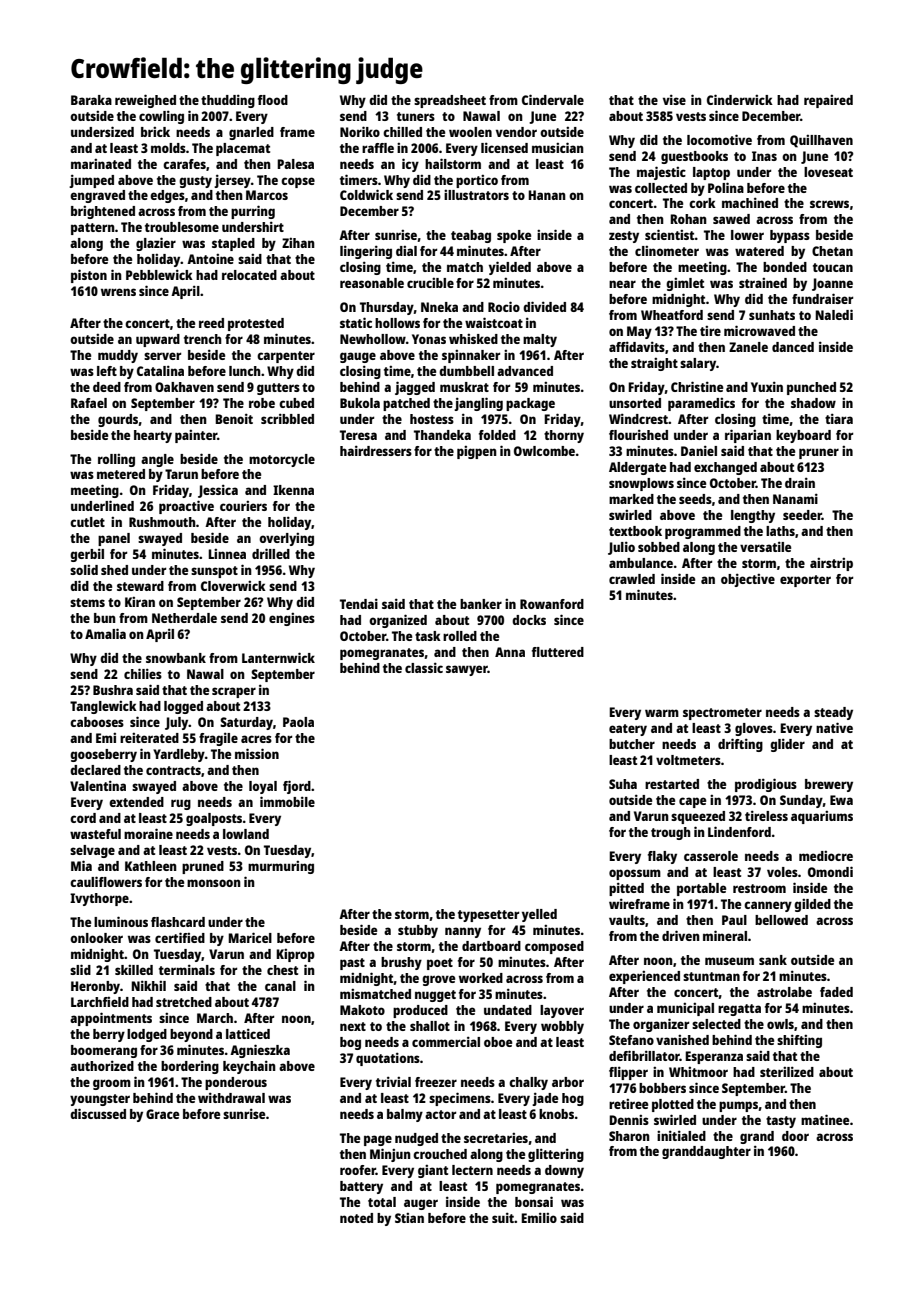 Image resolution: width=924 pixels, height=1308 pixels. Describe the element at coordinates (113, 690) in the screenshot. I see `Bushra` at that location.
